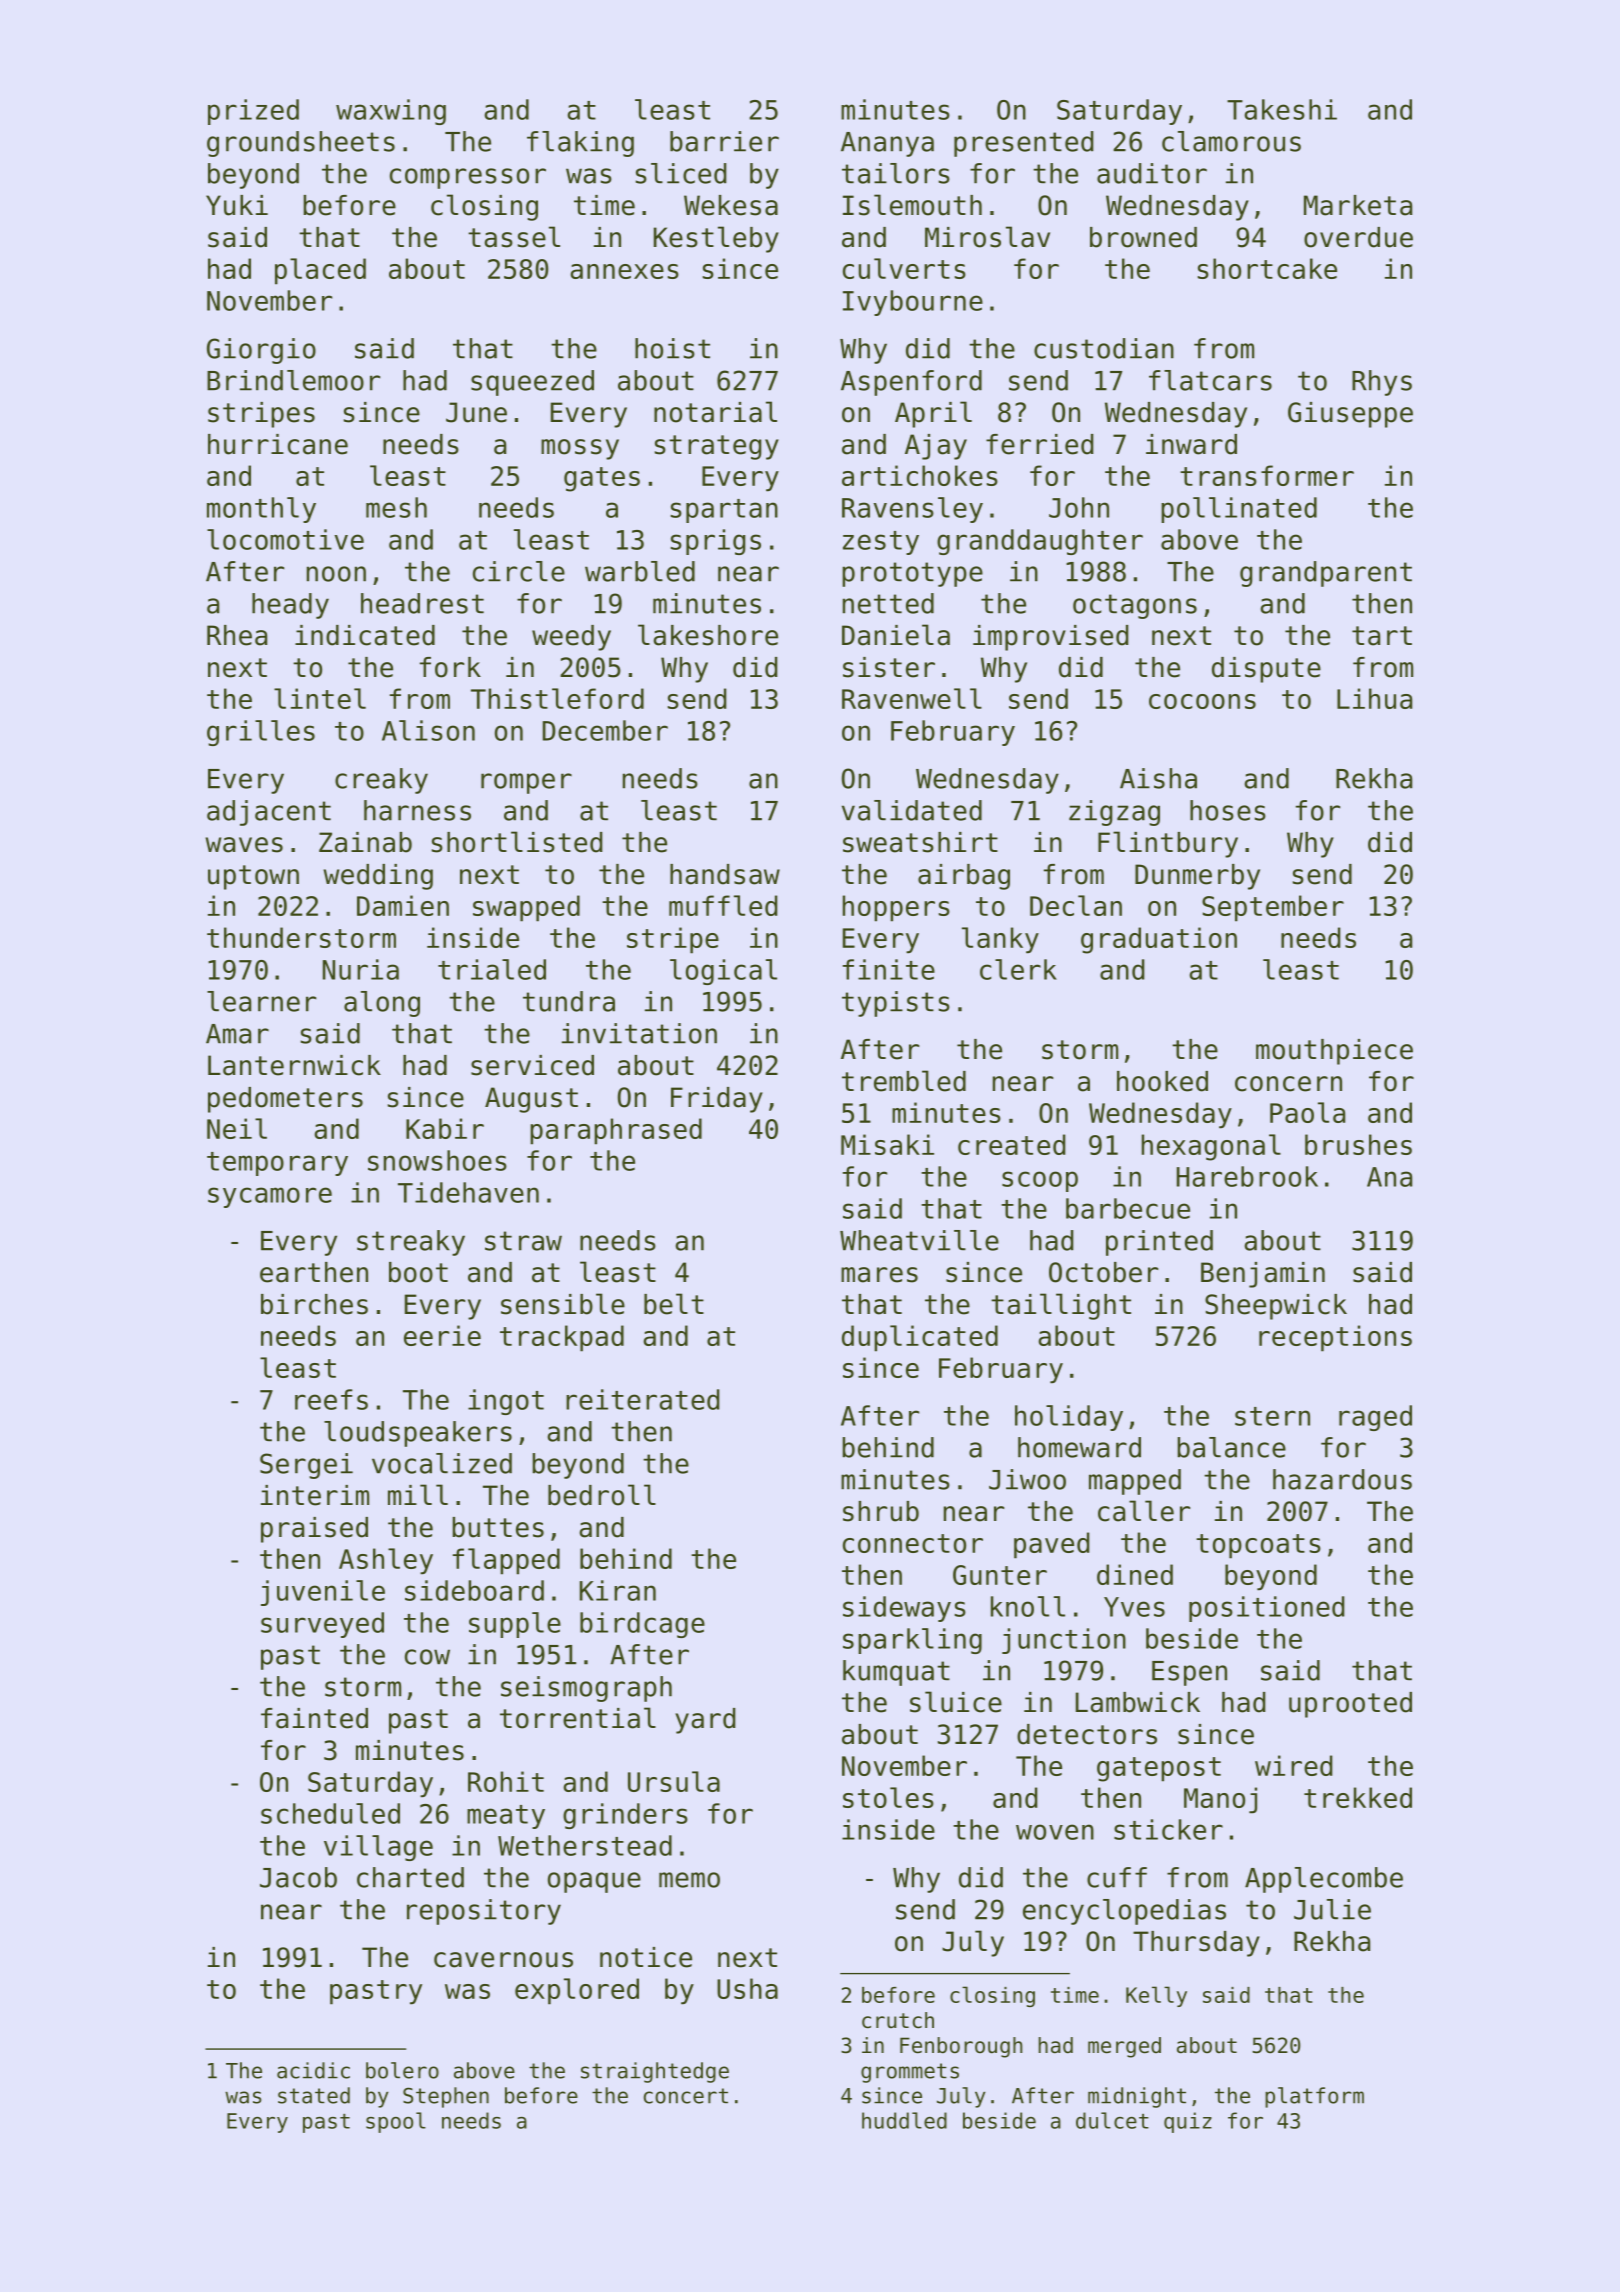 This screenshot has width=1620, height=2292. I want to click on barrier, so click(724, 141).
